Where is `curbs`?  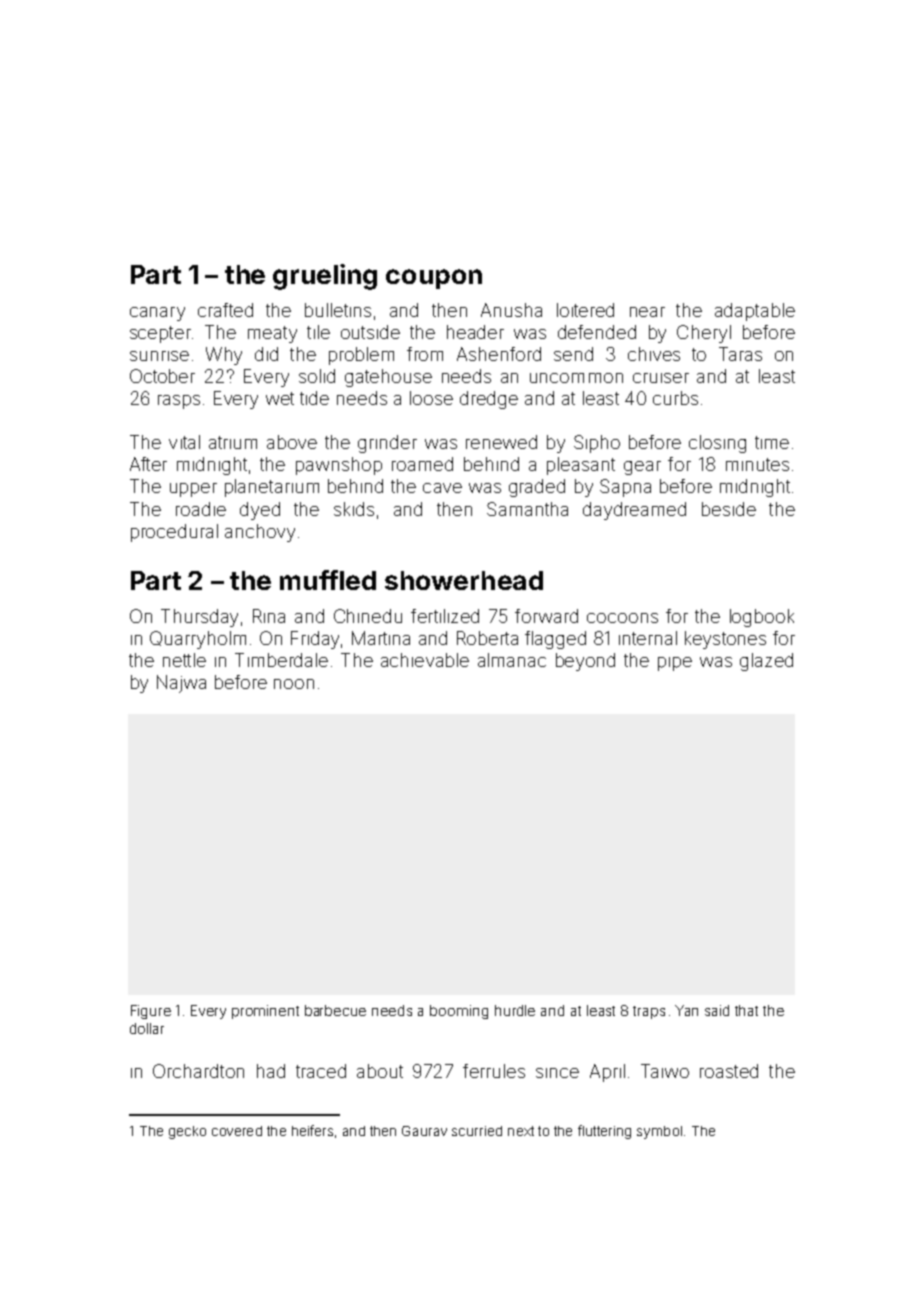
curbs is located at coordinates (675, 398).
